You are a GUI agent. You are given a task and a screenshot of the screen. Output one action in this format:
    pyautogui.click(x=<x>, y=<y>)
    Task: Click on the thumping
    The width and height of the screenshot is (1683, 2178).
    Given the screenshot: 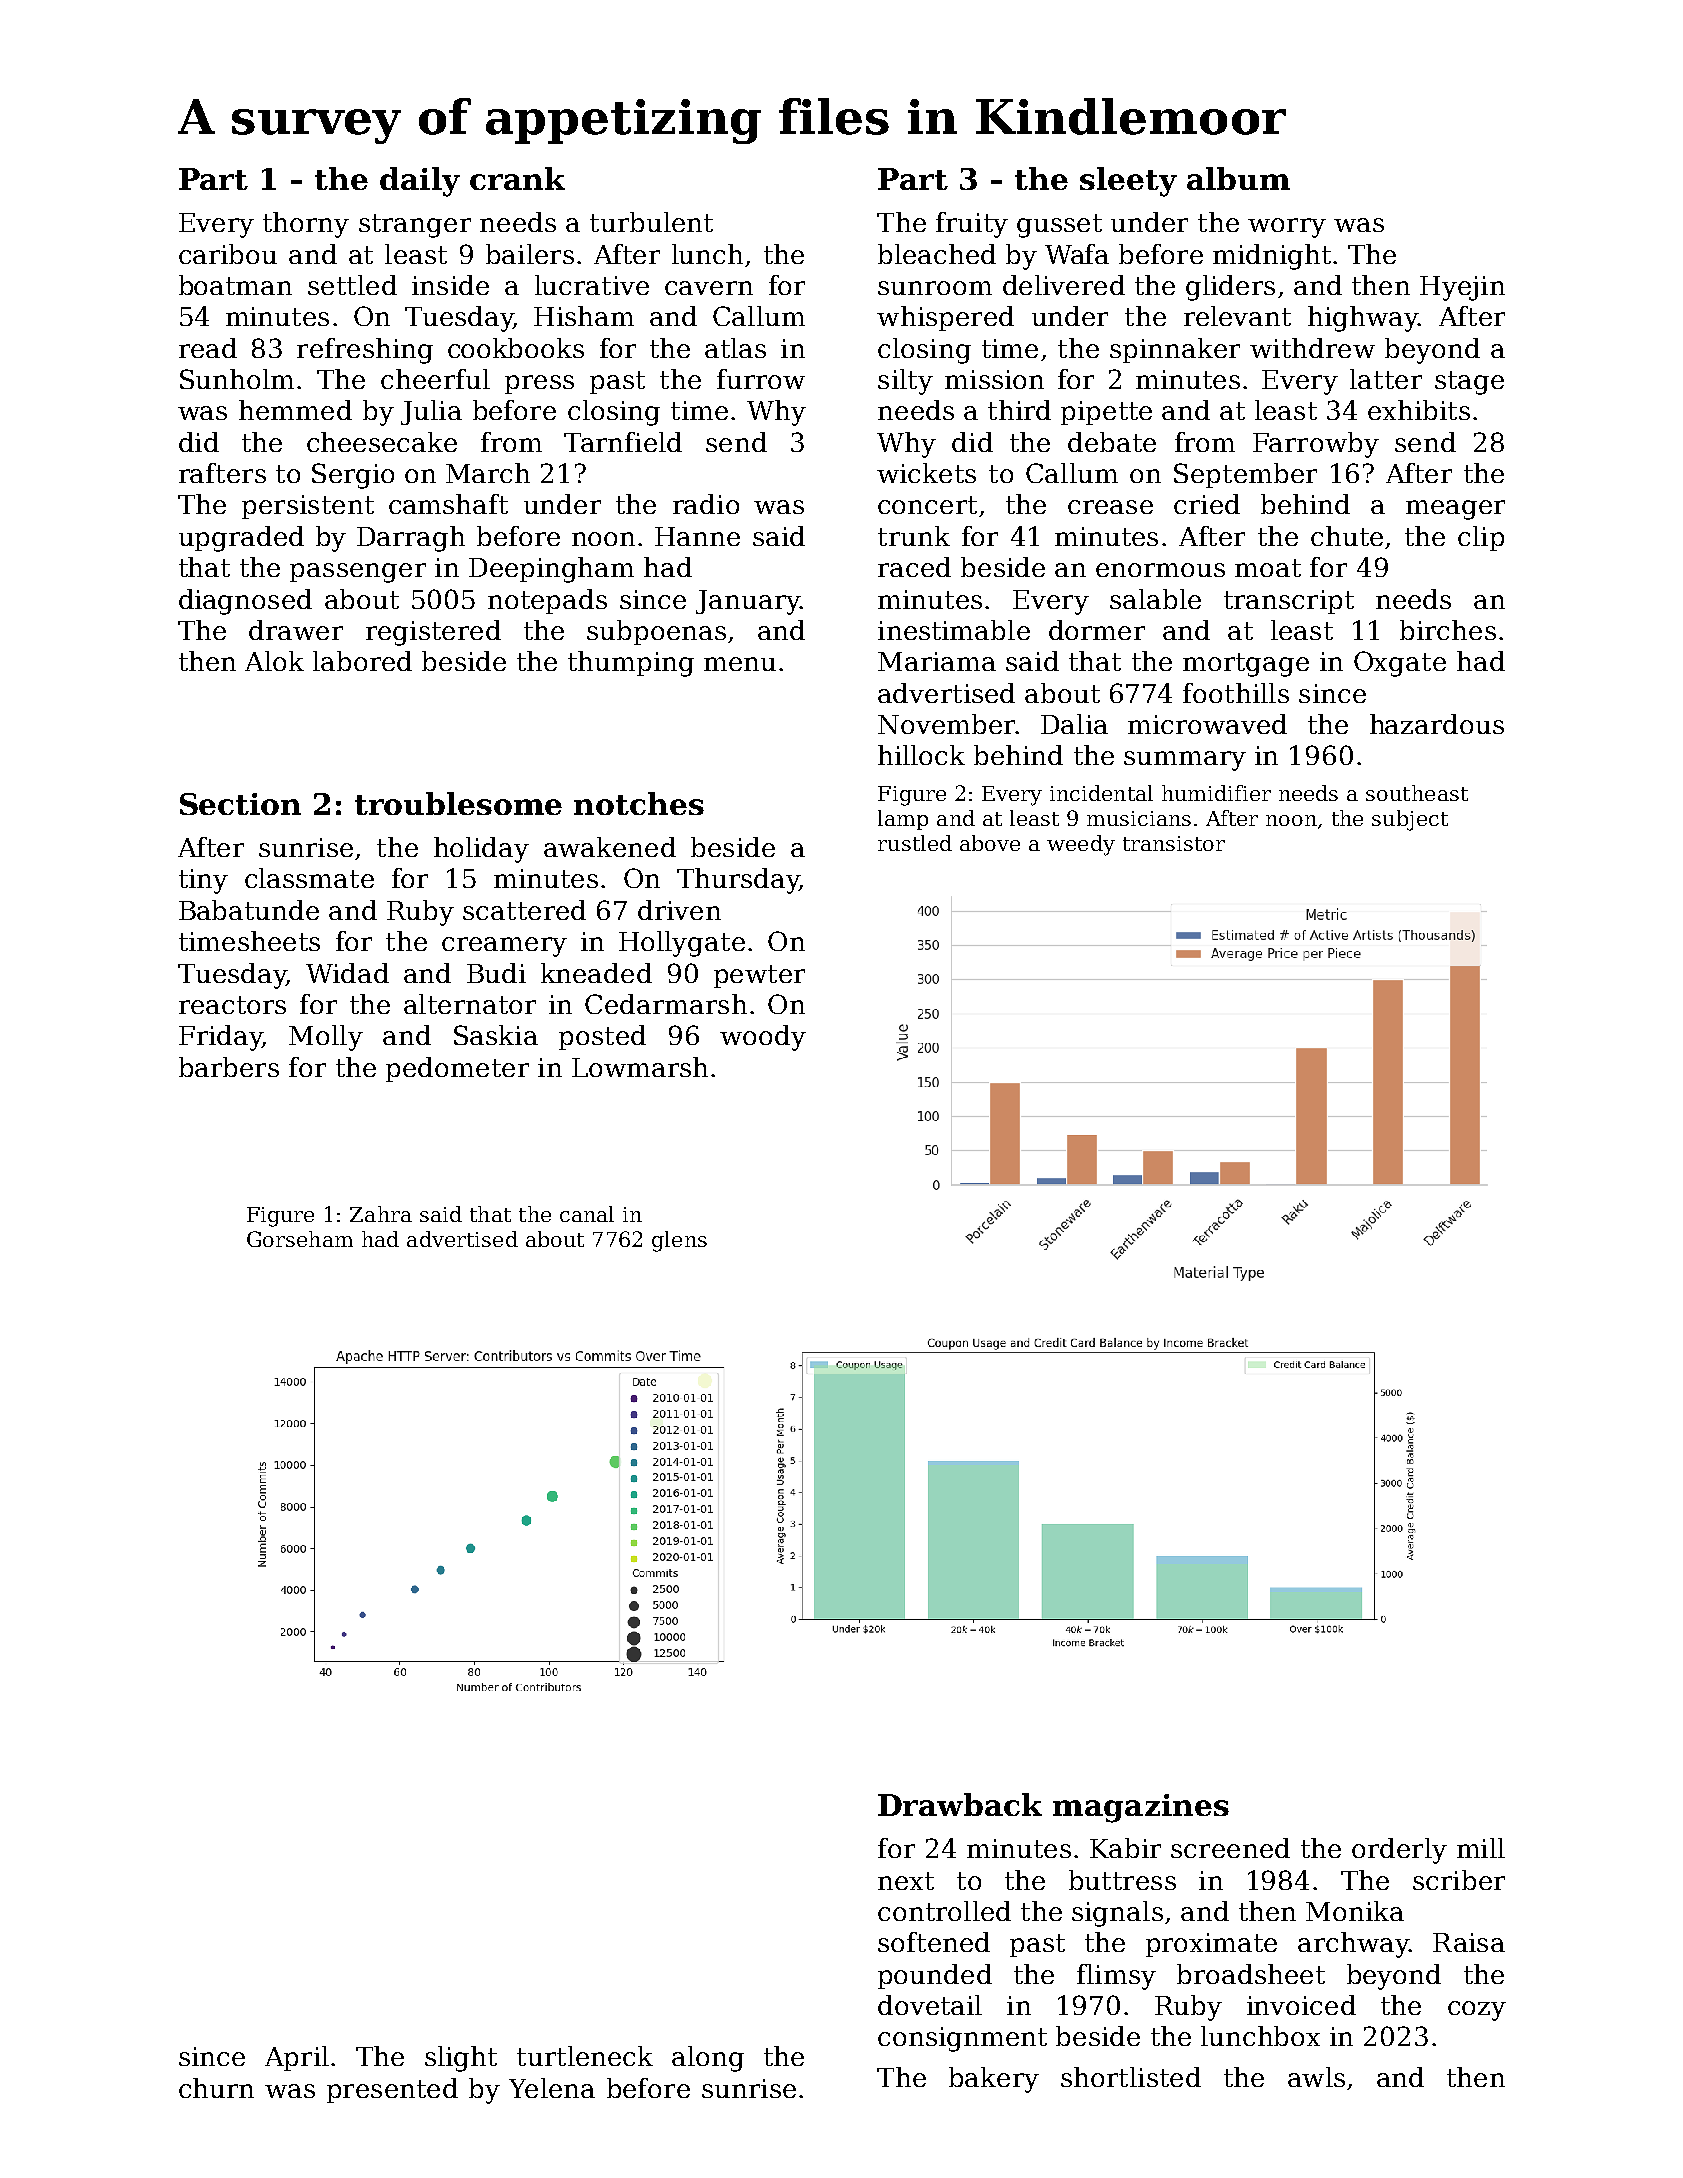 What is the action you would take?
    pyautogui.click(x=631, y=664)
